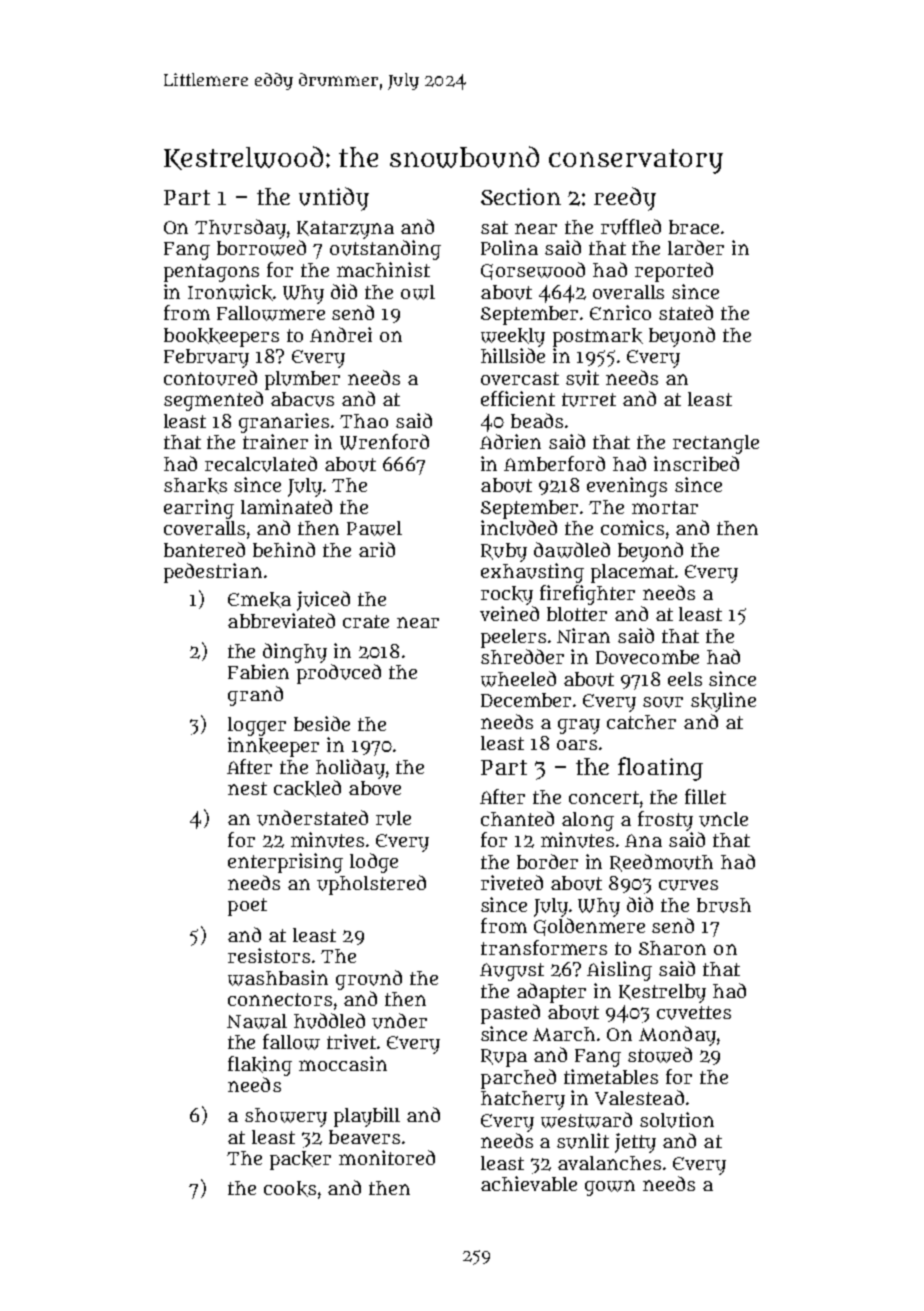 This screenshot has height=1311, width=924. What do you see at coordinates (240, 229) in the screenshot?
I see `Thursday` at bounding box center [240, 229].
